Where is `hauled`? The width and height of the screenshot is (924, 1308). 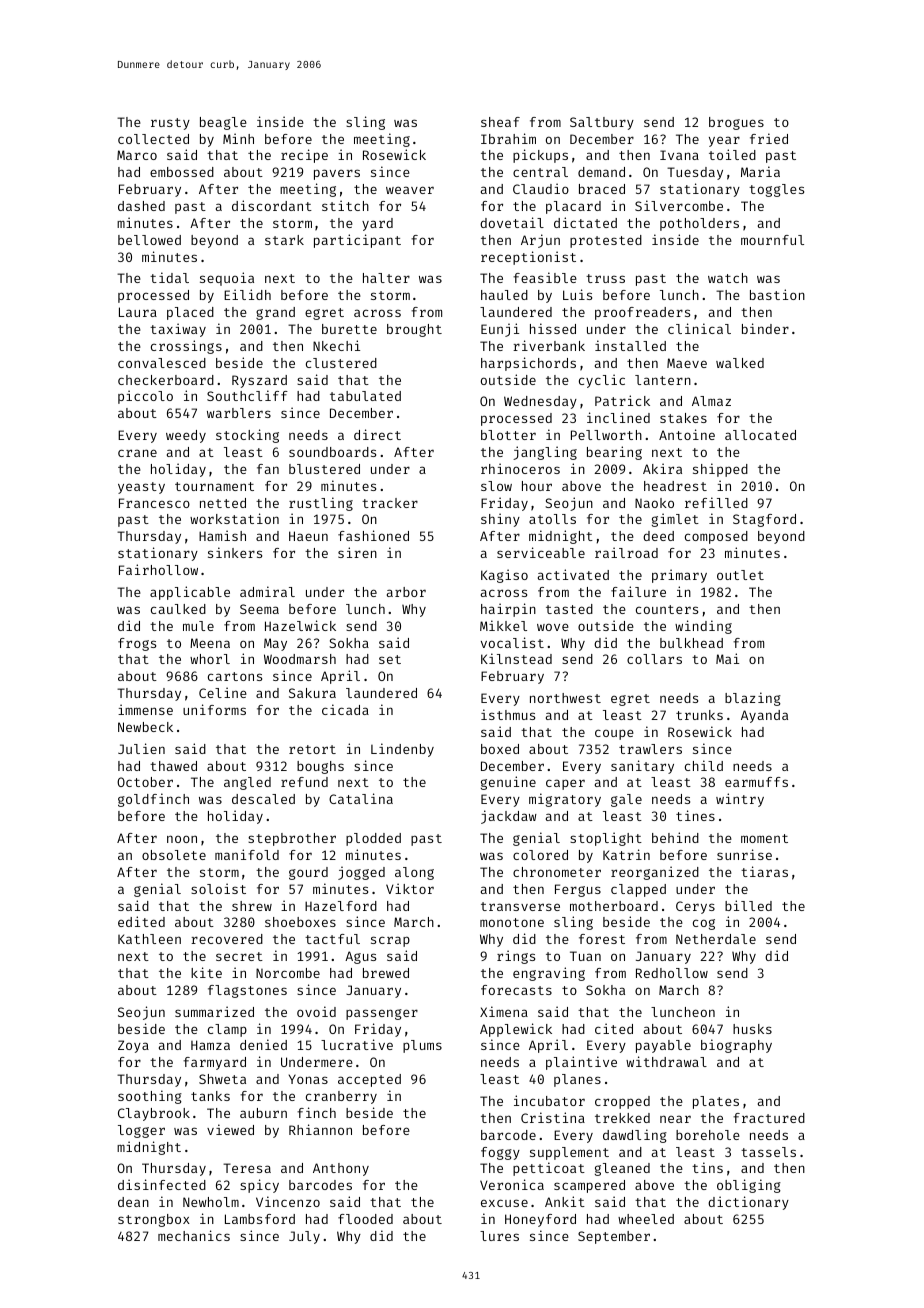
hauled is located at coordinates (504, 295).
